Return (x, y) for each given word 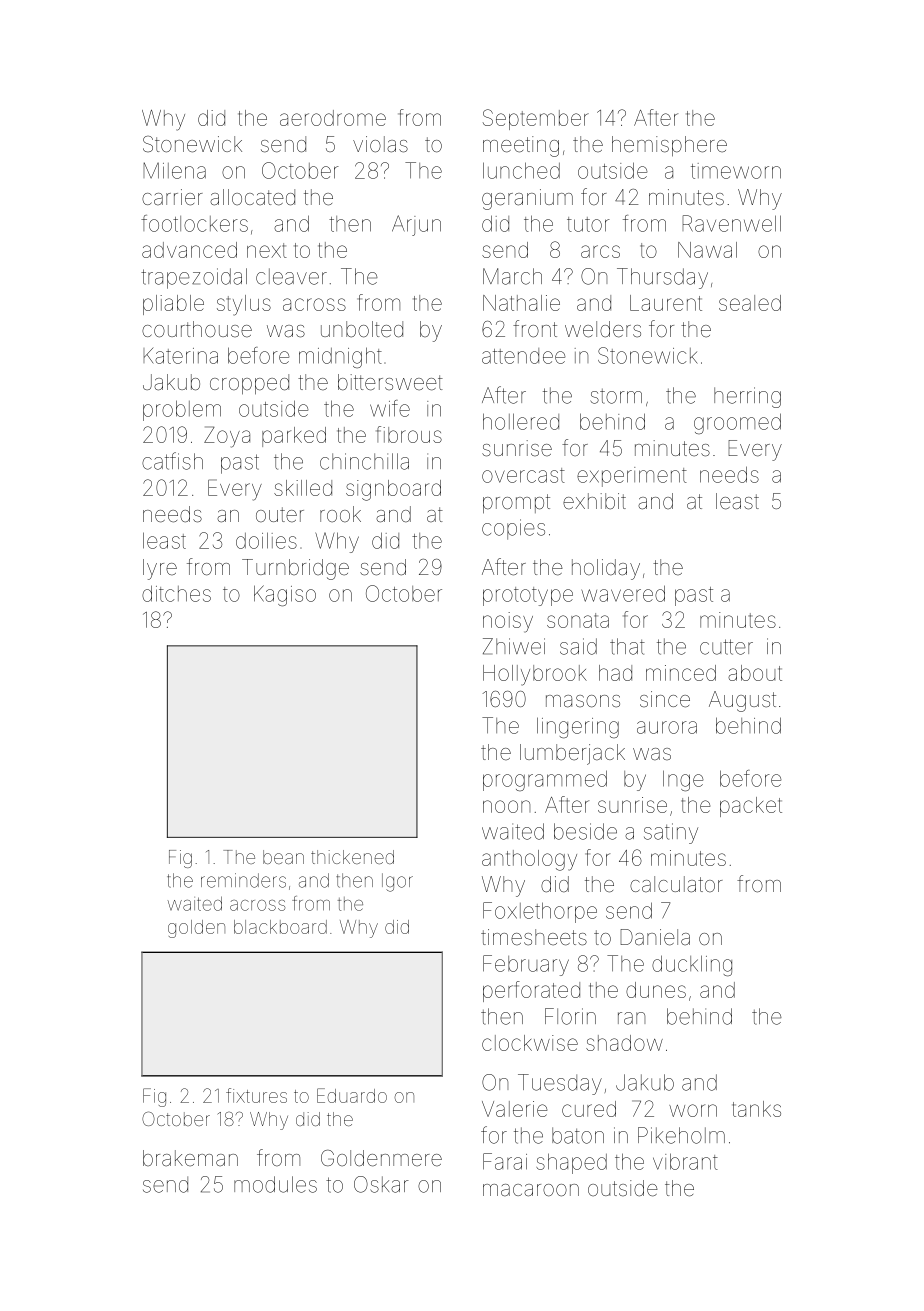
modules (275, 1184)
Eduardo (352, 1095)
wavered (623, 593)
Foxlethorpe (540, 912)
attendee (524, 356)
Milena (174, 170)
